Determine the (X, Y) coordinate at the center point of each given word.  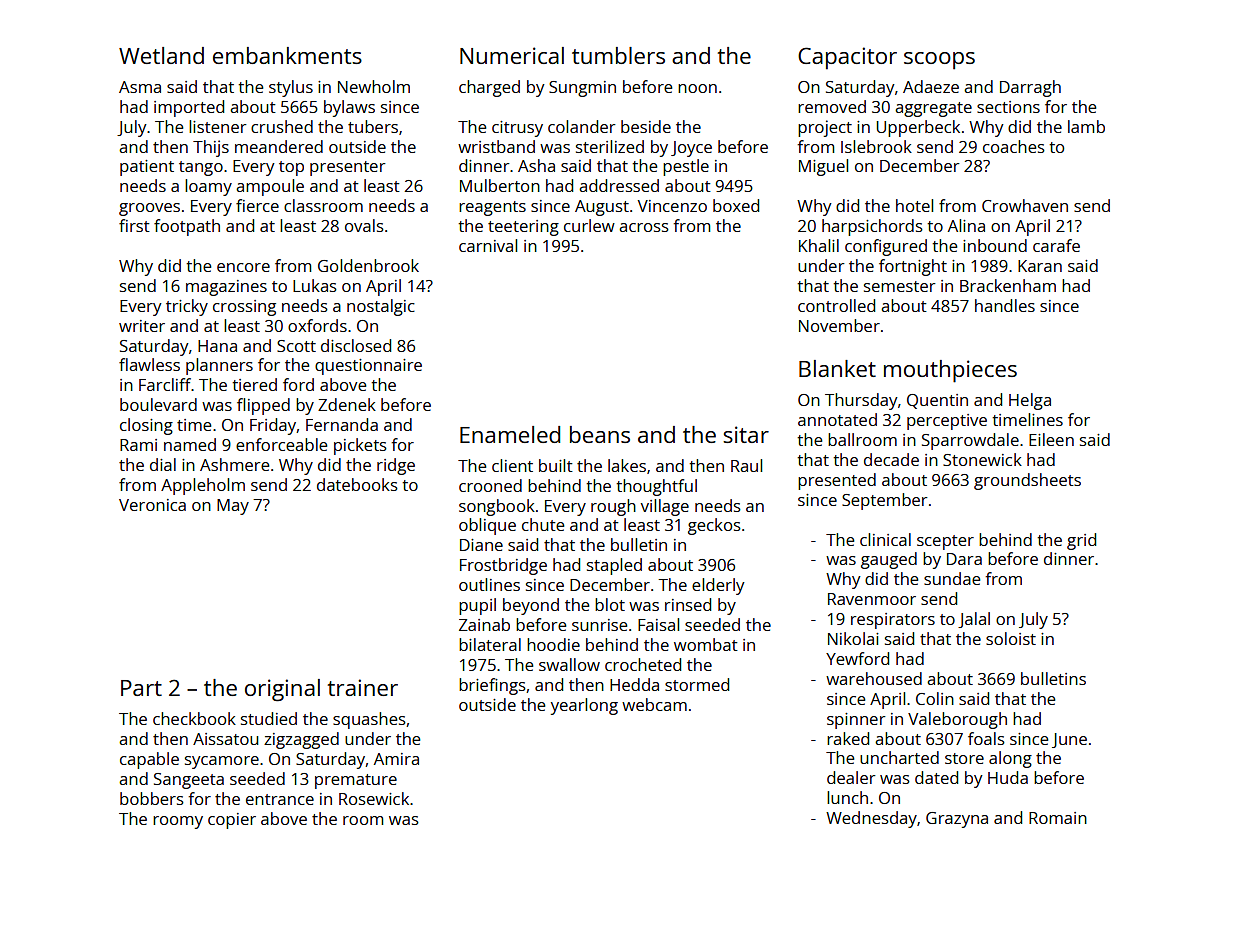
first (134, 225)
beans (600, 434)
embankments (287, 55)
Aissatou (226, 739)
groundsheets (1027, 481)
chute (543, 524)
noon (697, 88)
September (885, 501)
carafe (1056, 245)
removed (832, 106)
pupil (477, 606)
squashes (369, 720)
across (644, 227)
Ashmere (234, 464)
